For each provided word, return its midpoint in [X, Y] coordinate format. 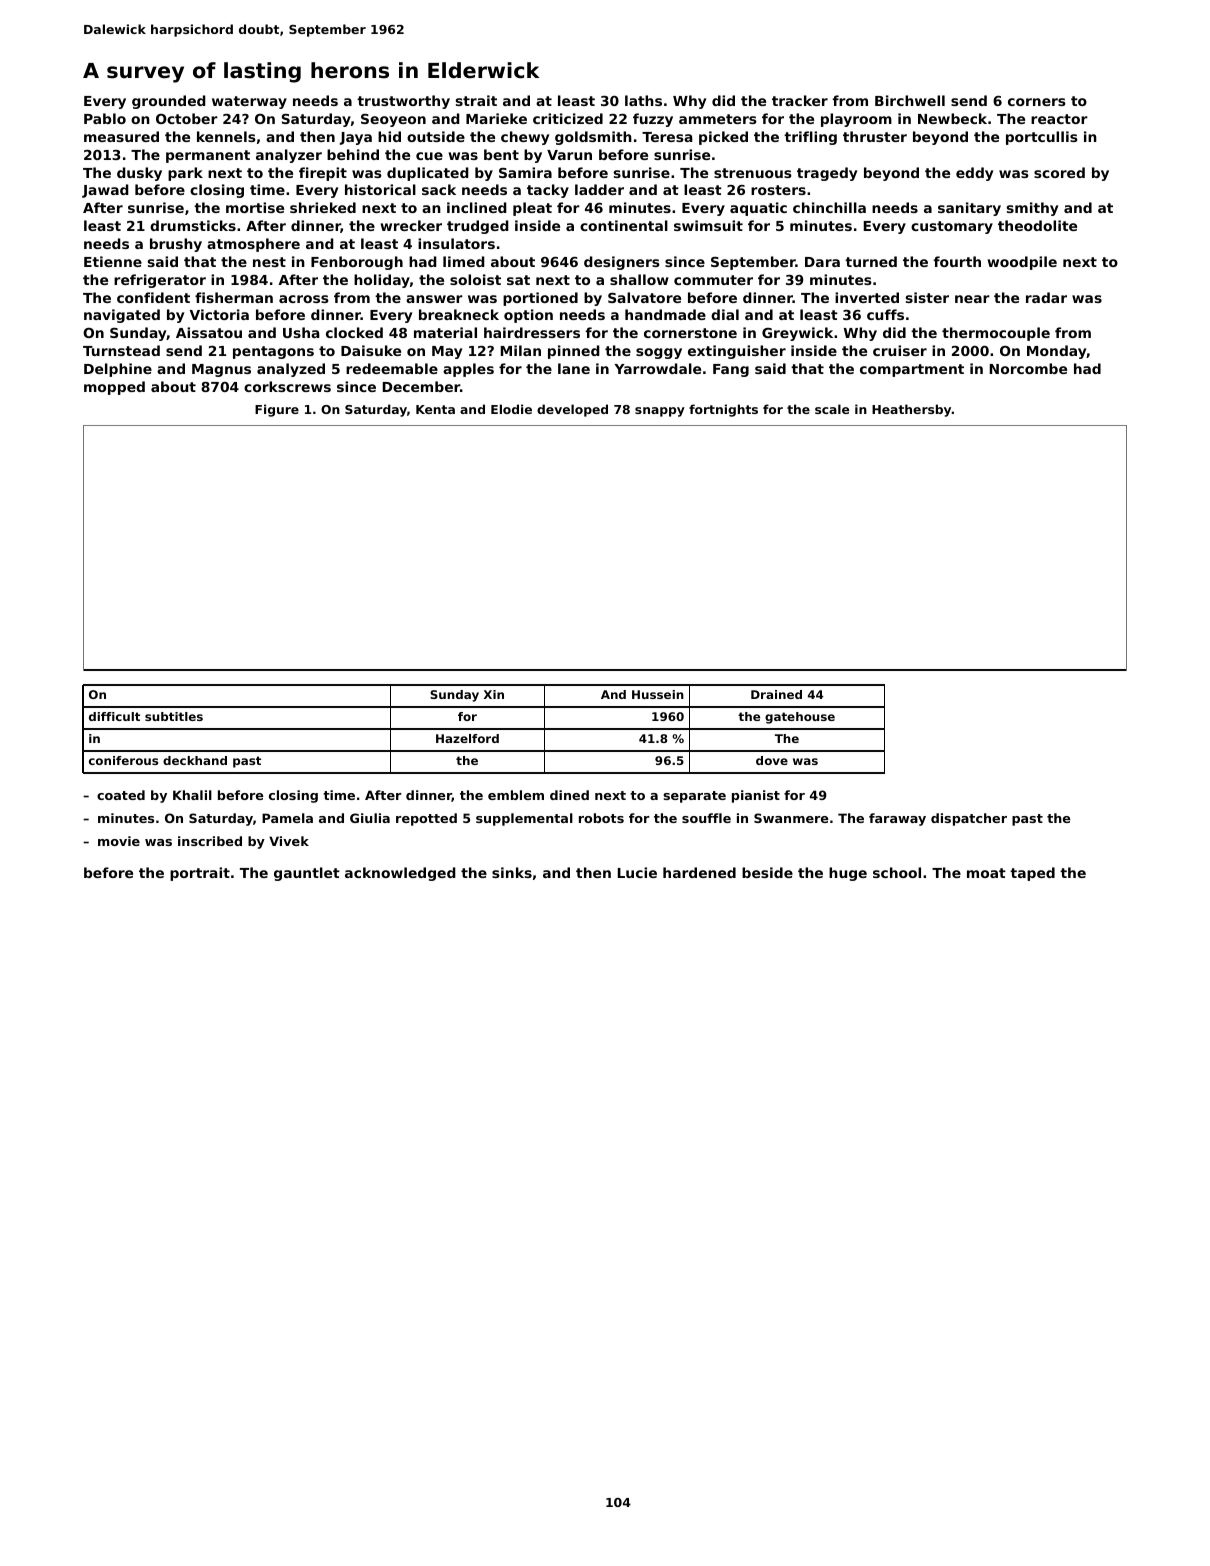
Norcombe [1028, 368]
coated [121, 795]
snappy [660, 412]
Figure [277, 410]
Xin [494, 694]
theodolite [1037, 225]
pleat [532, 209]
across [304, 299]
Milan [521, 350]
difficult [114, 716]
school [897, 872]
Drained [776, 694]
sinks [512, 872]
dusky [139, 174]
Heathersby [912, 410]
